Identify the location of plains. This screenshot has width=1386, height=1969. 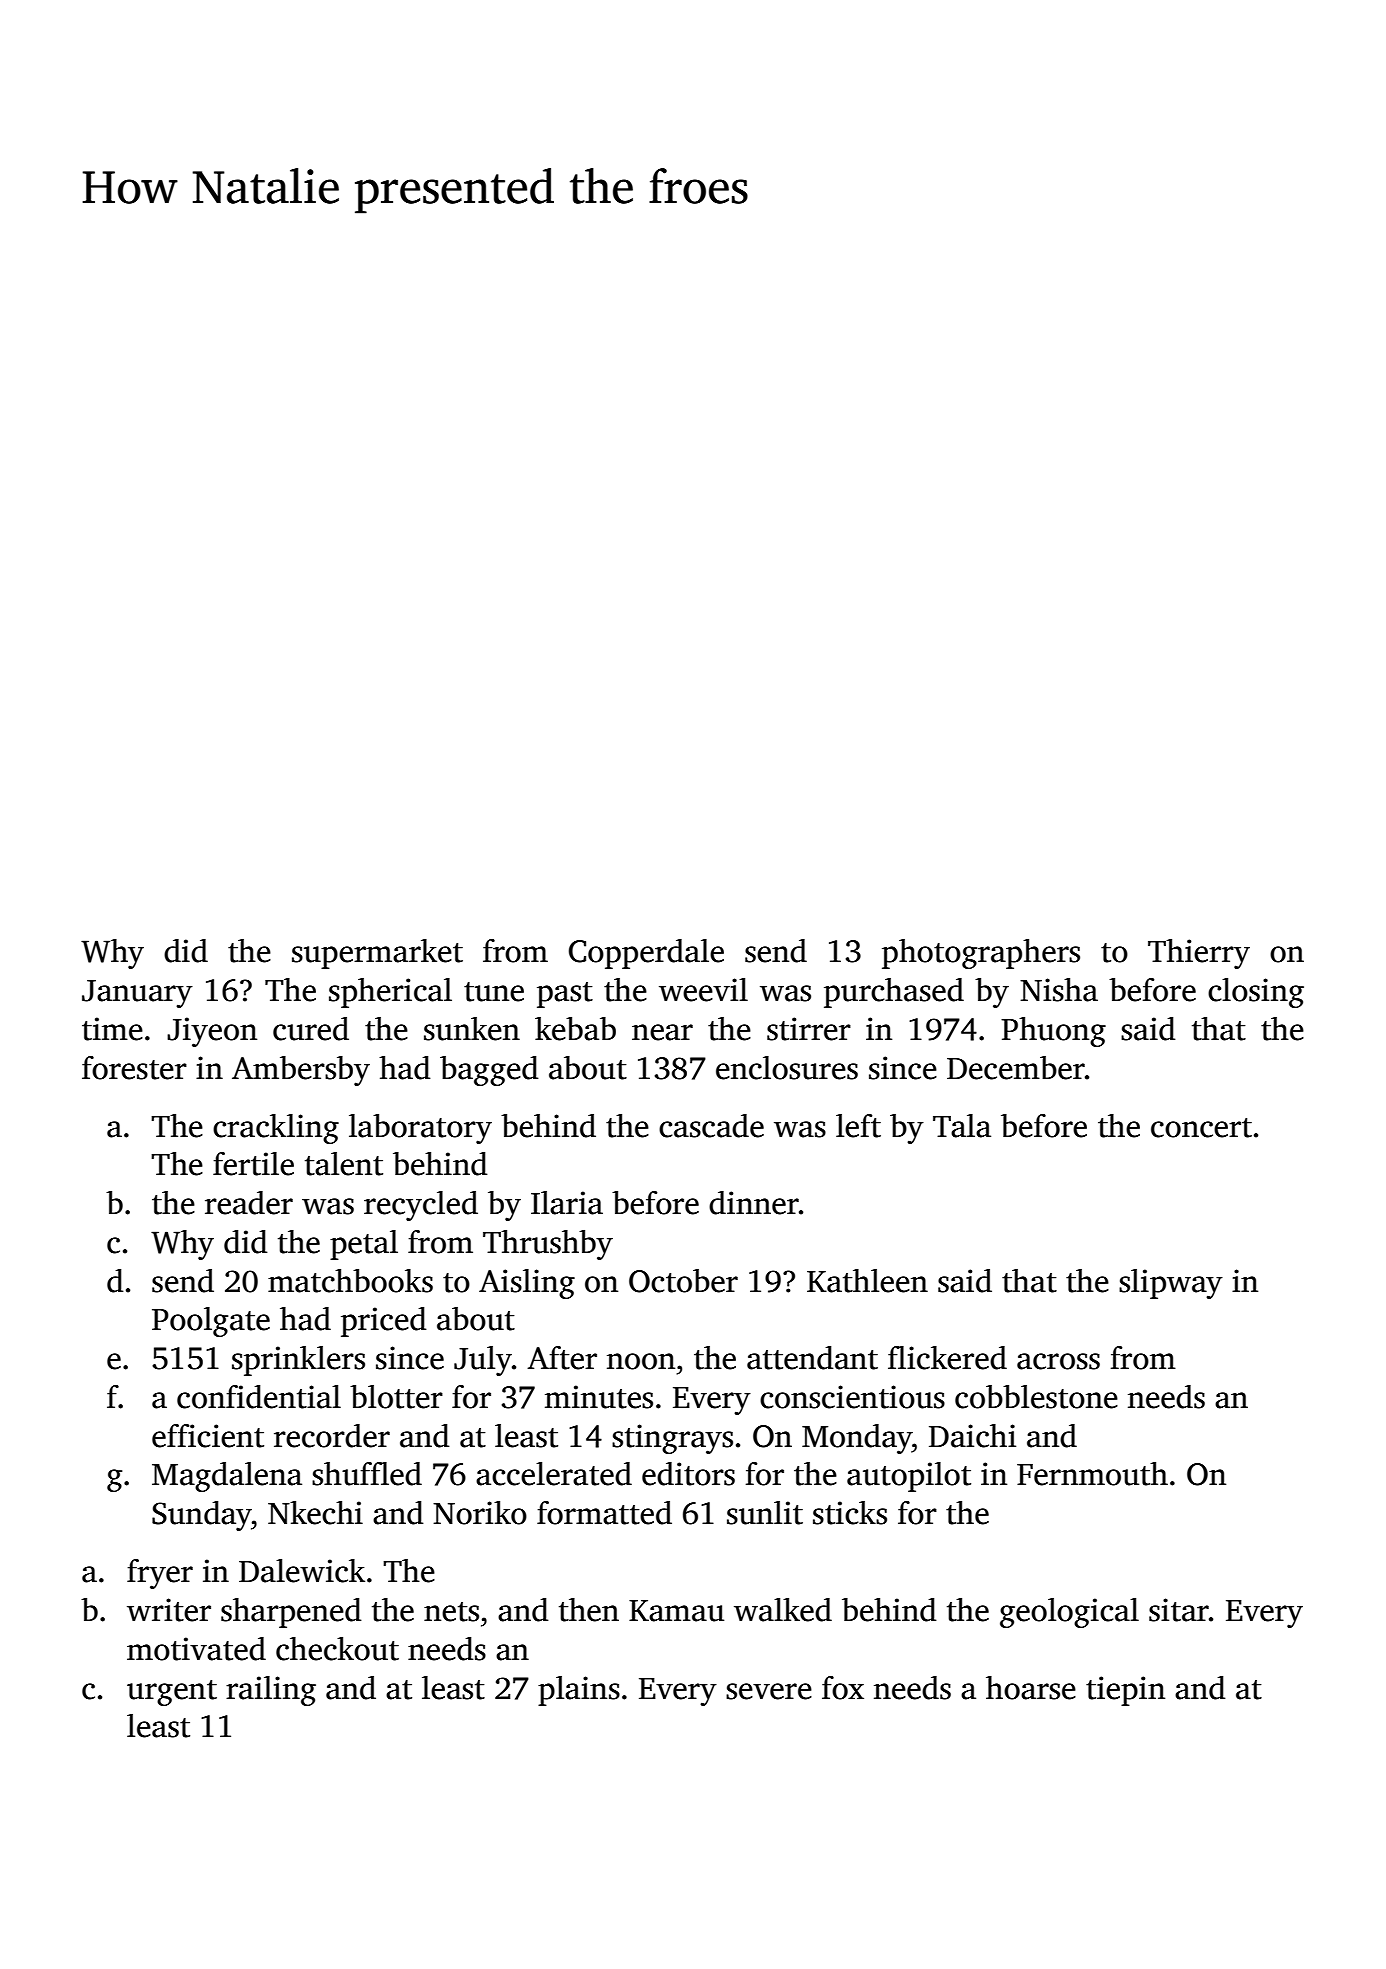
(579, 1691).
